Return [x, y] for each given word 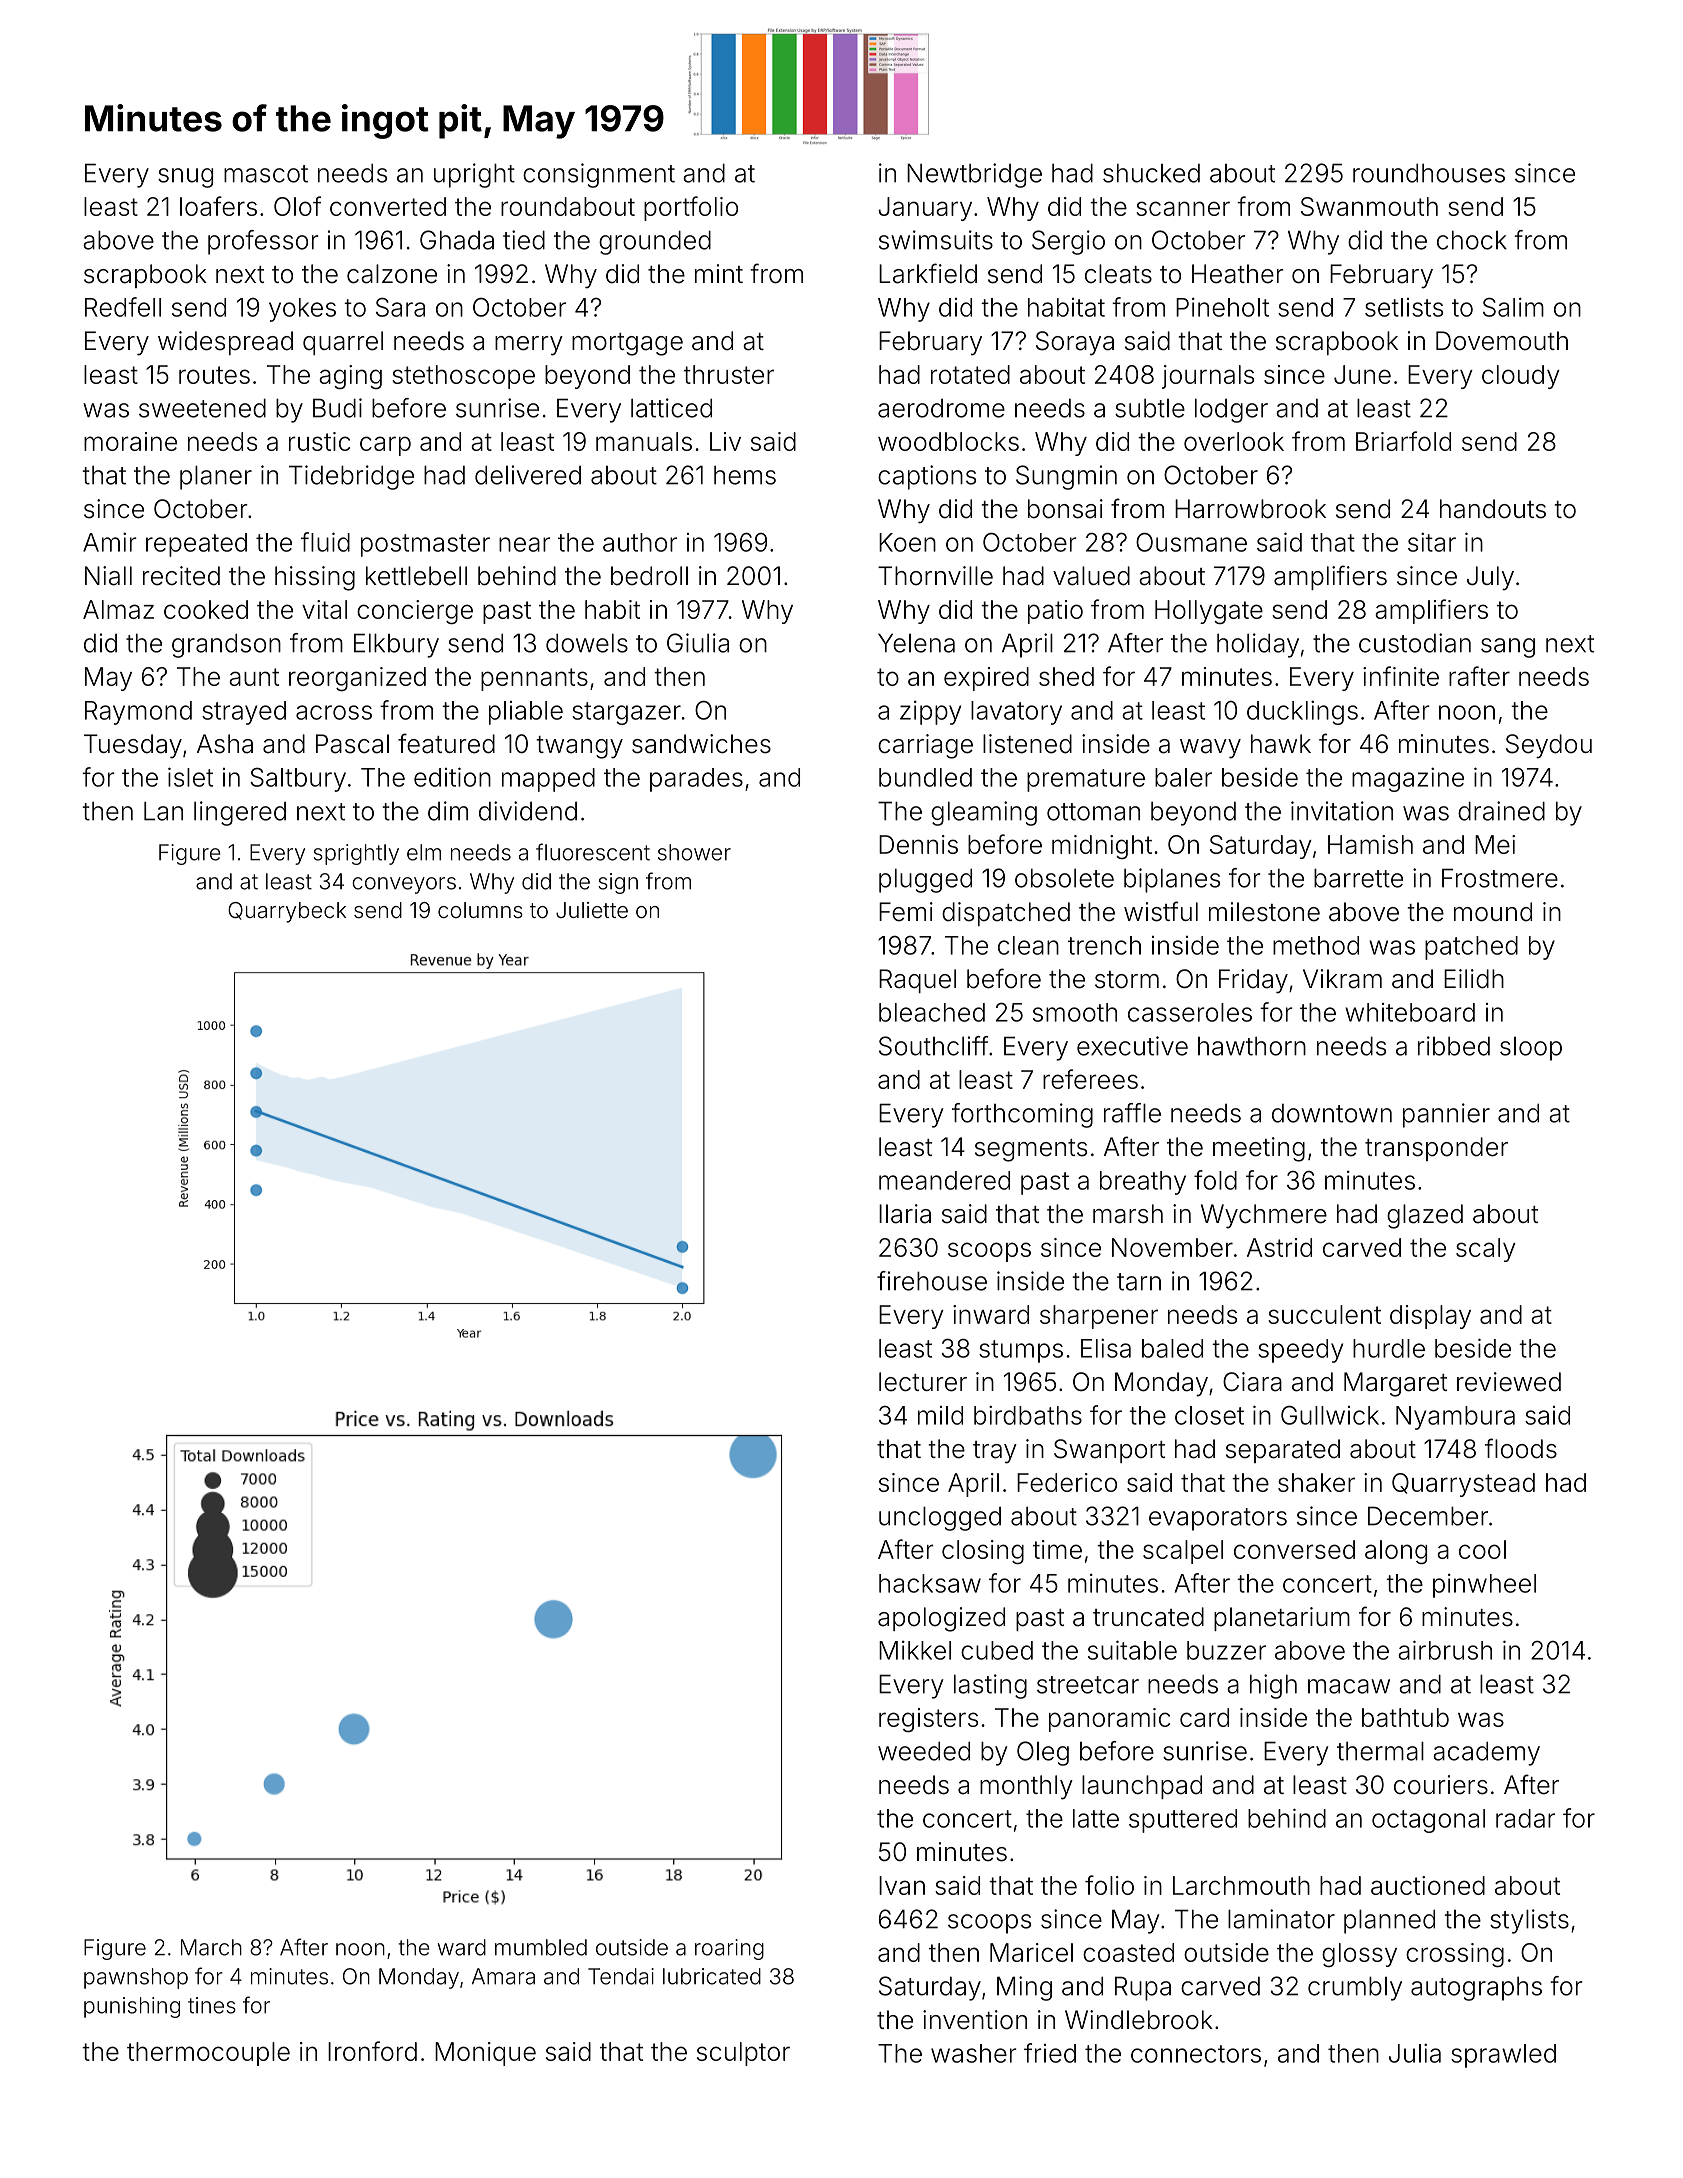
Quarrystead [1463, 1485]
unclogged [940, 1518]
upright [474, 175]
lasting [990, 1686]
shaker [1316, 1482]
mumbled [541, 1947]
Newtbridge [974, 175]
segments [1031, 1150]
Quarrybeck [287, 912]
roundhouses [1429, 173]
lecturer [923, 1382]
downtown [1332, 1113]
